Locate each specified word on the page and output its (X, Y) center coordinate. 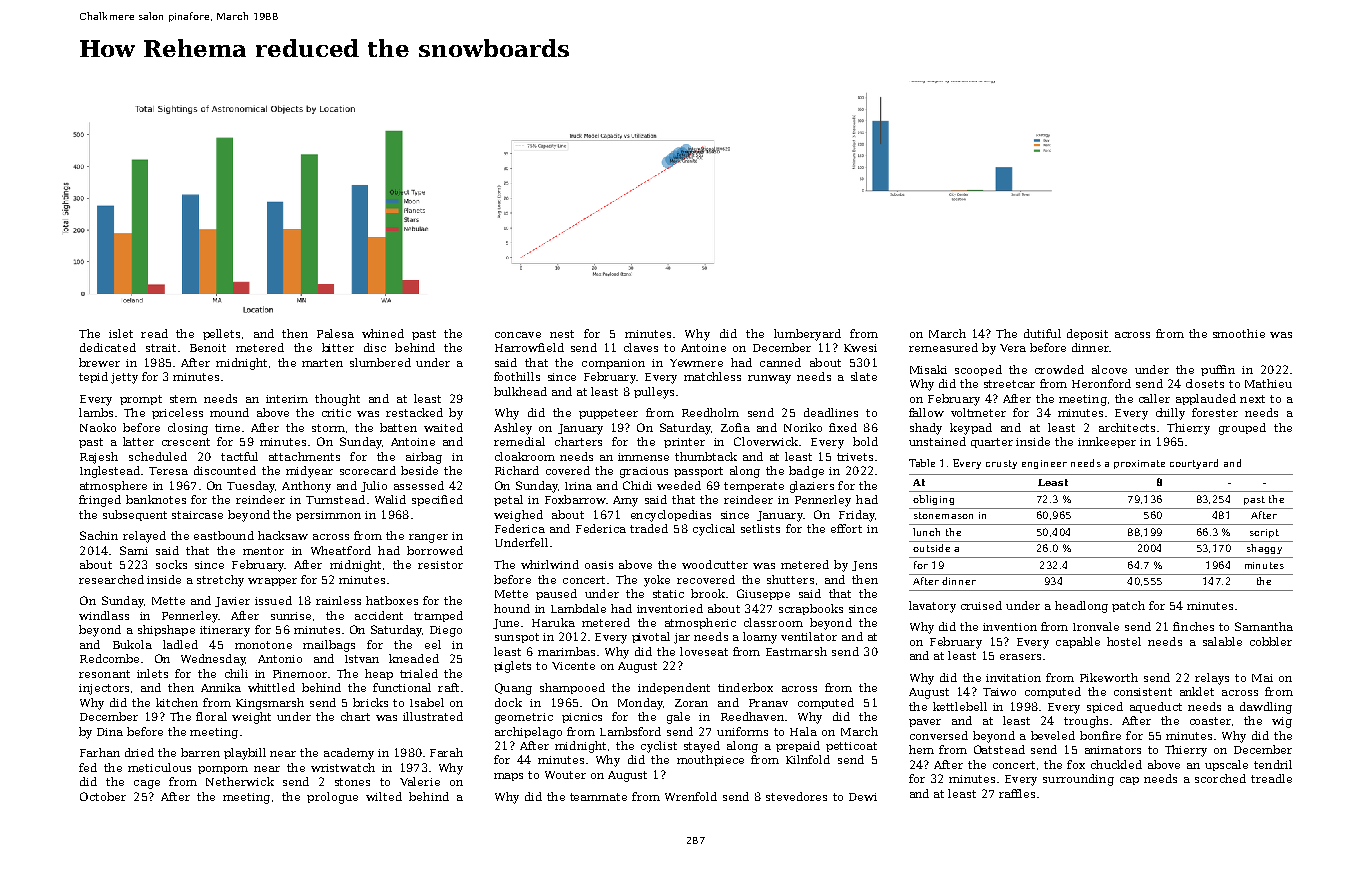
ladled (180, 644)
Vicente (573, 666)
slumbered (380, 362)
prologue (332, 798)
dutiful (1042, 333)
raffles (1017, 793)
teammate (598, 797)
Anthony (306, 487)
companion (613, 364)
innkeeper (1107, 442)
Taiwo (999, 692)
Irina (578, 486)
